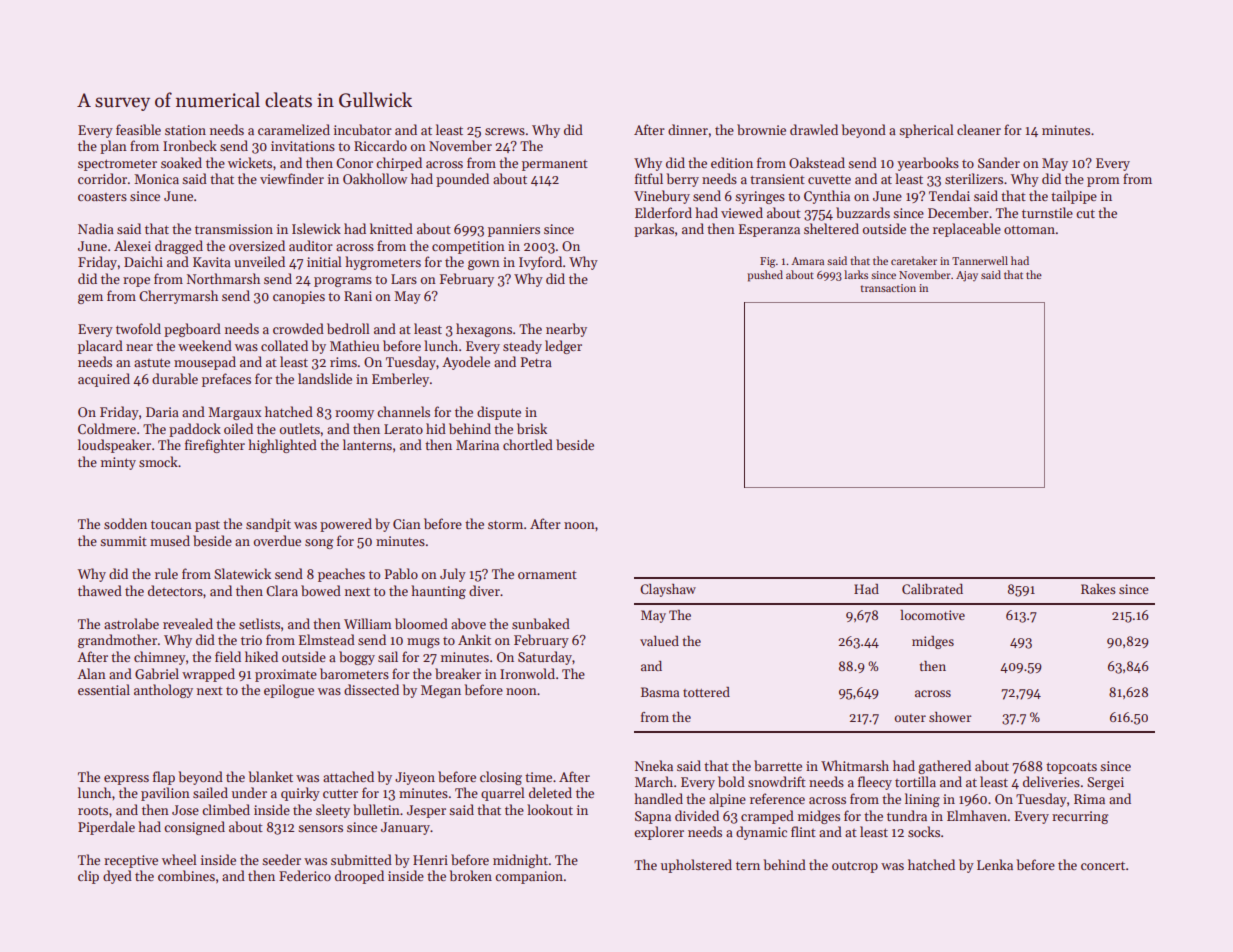 The width and height of the image is (1233, 952). What do you see at coordinates (654, 230) in the image?
I see `parkas` at bounding box center [654, 230].
